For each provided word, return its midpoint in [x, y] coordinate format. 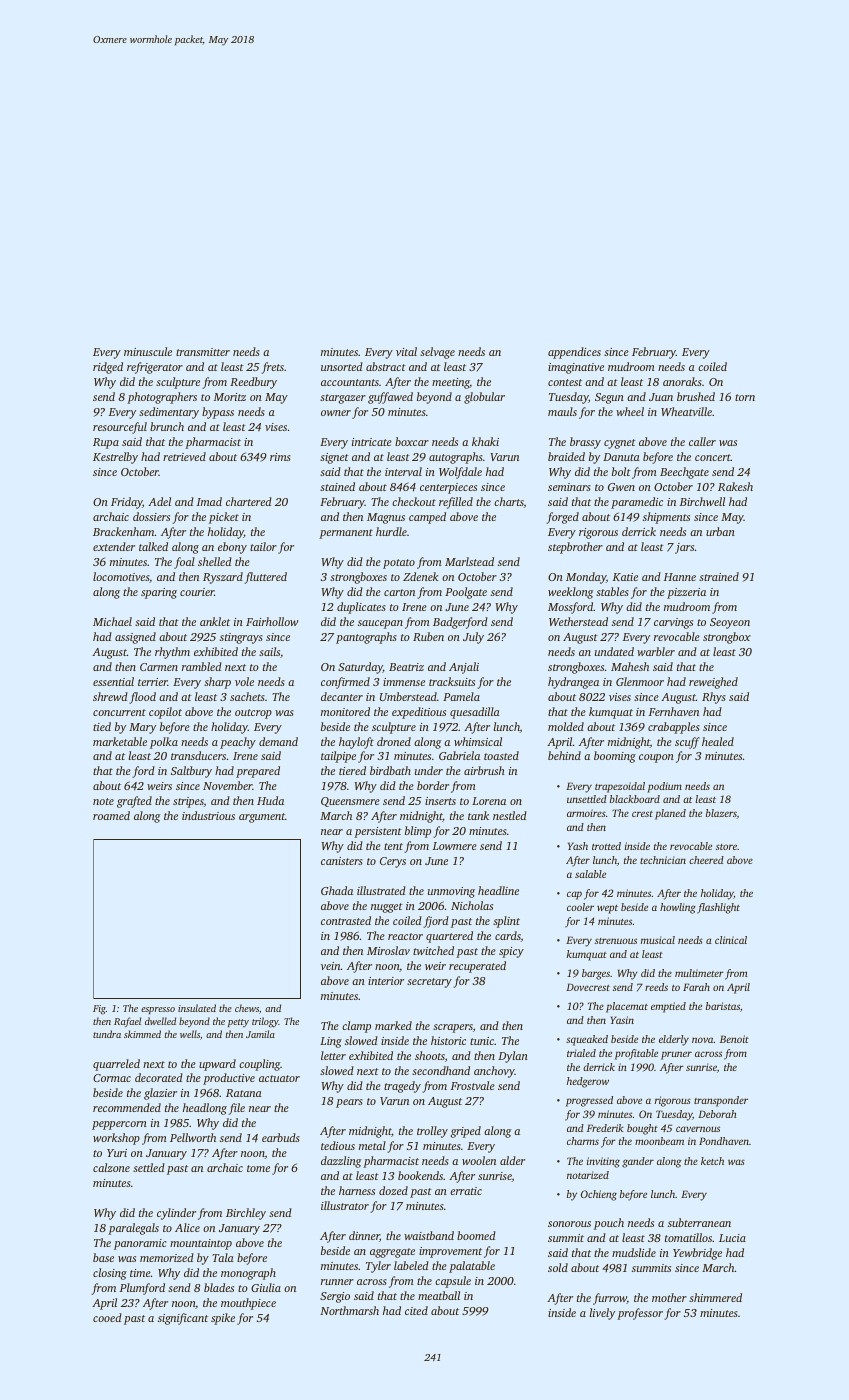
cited [416, 1310]
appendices [574, 353]
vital [406, 351]
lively [602, 1314]
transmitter [203, 352]
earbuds [281, 1137]
